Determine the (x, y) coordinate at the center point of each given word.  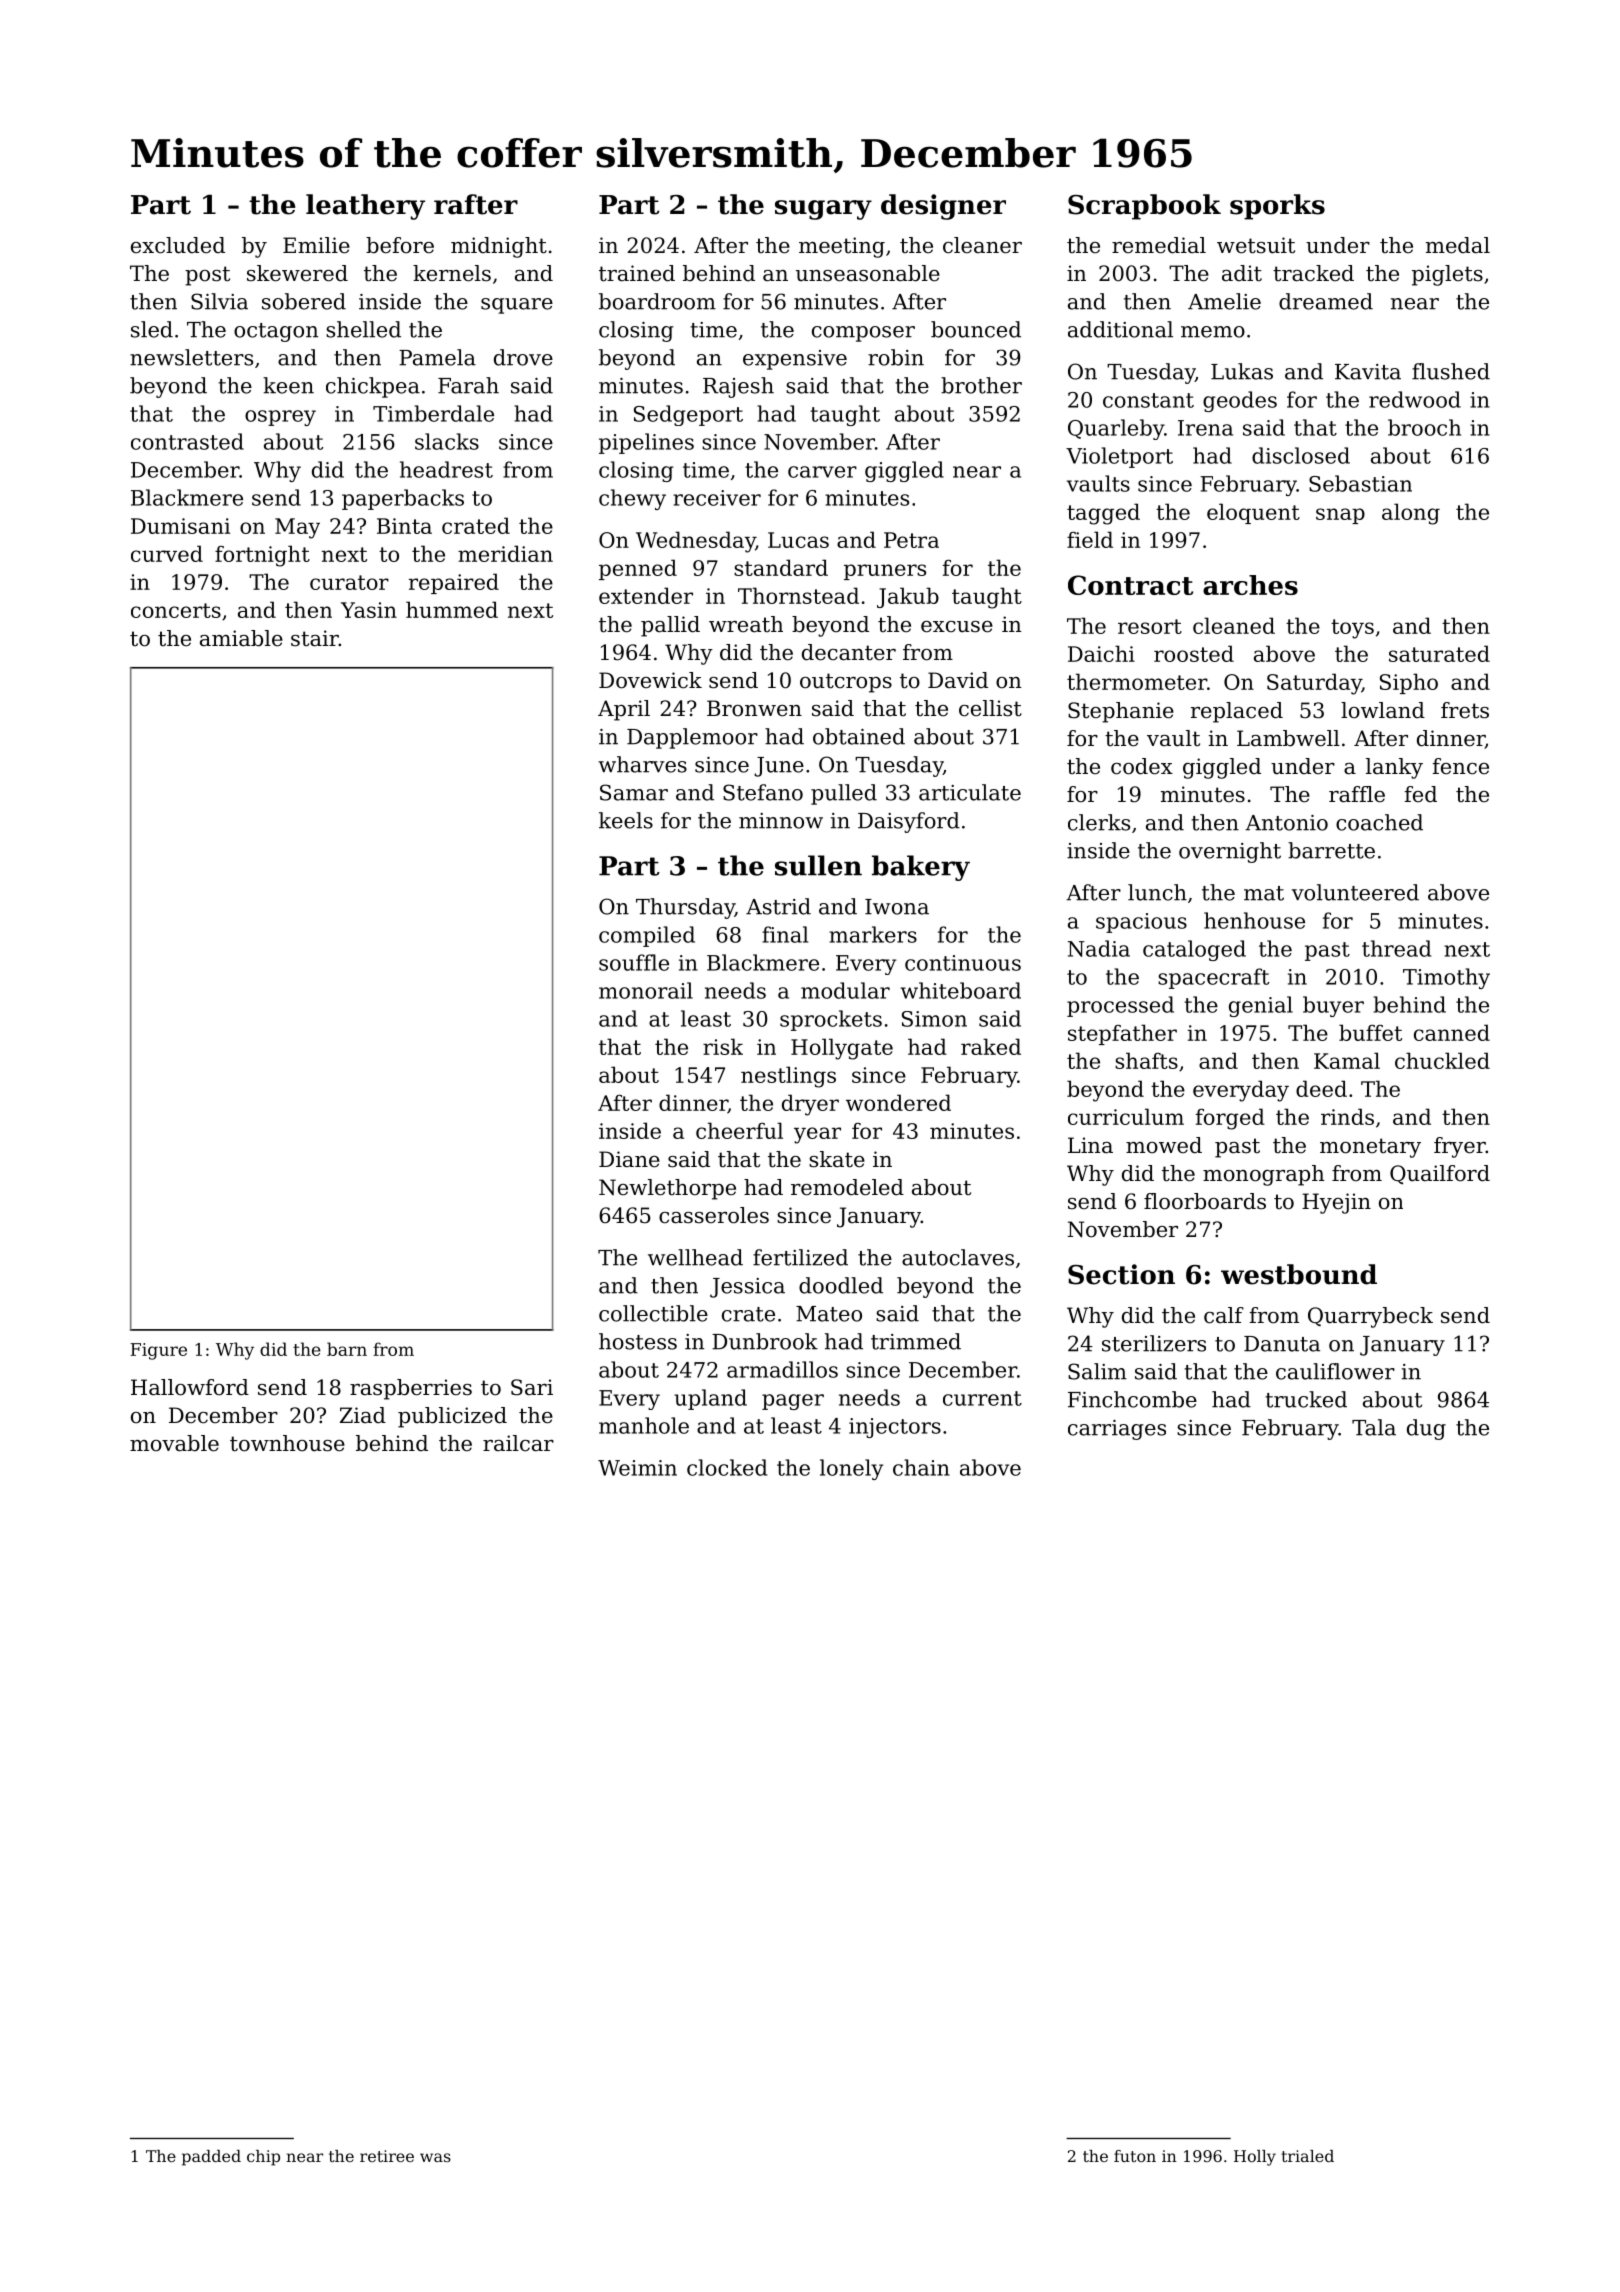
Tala (1374, 1427)
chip (263, 2158)
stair (315, 638)
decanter (849, 652)
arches (1250, 585)
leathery (365, 207)
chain (921, 1467)
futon (1135, 2156)
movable (174, 1443)
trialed (1307, 2156)
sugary (823, 210)
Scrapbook (1144, 207)
